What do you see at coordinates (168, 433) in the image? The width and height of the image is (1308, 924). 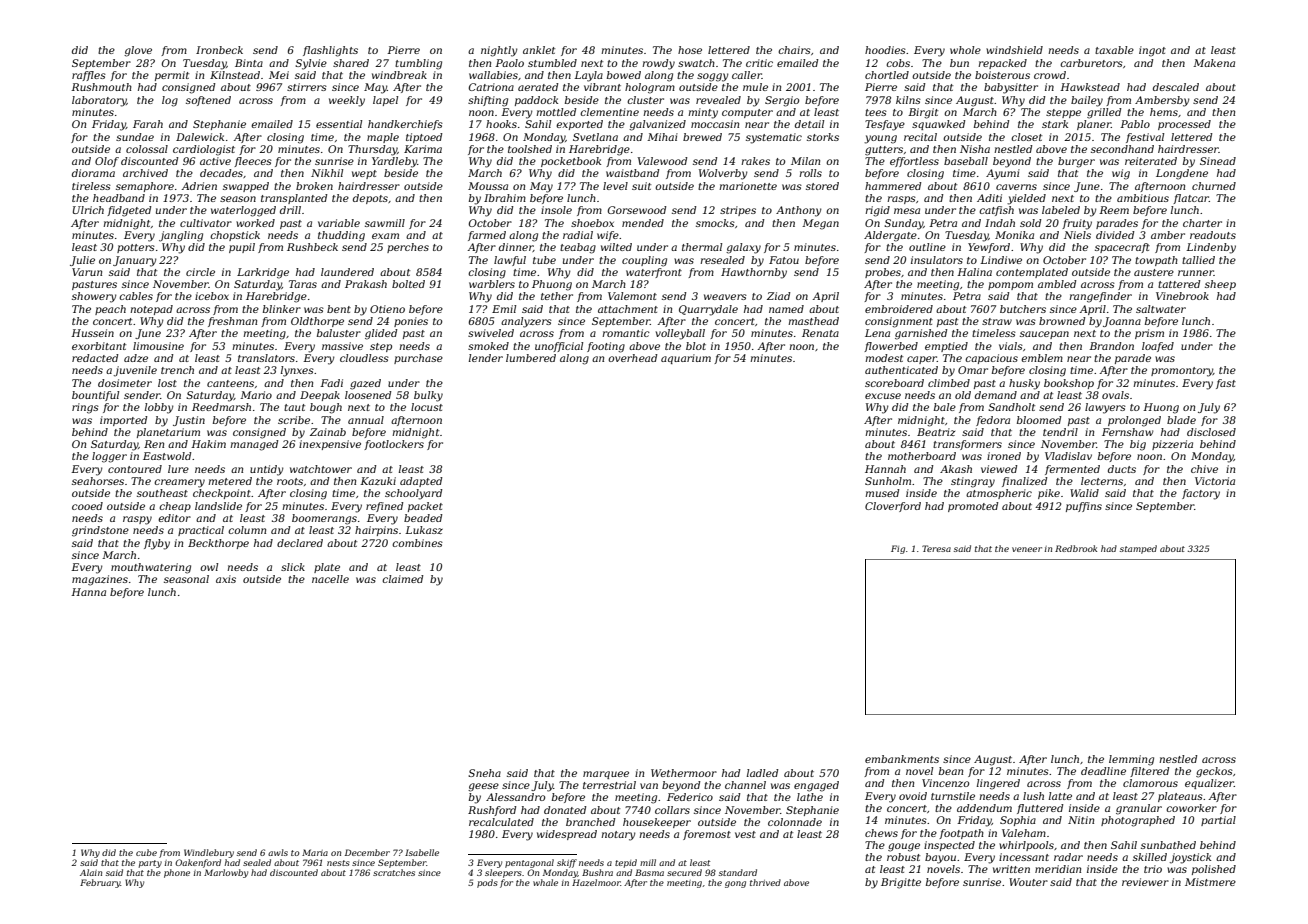 I see `planetarium` at bounding box center [168, 433].
